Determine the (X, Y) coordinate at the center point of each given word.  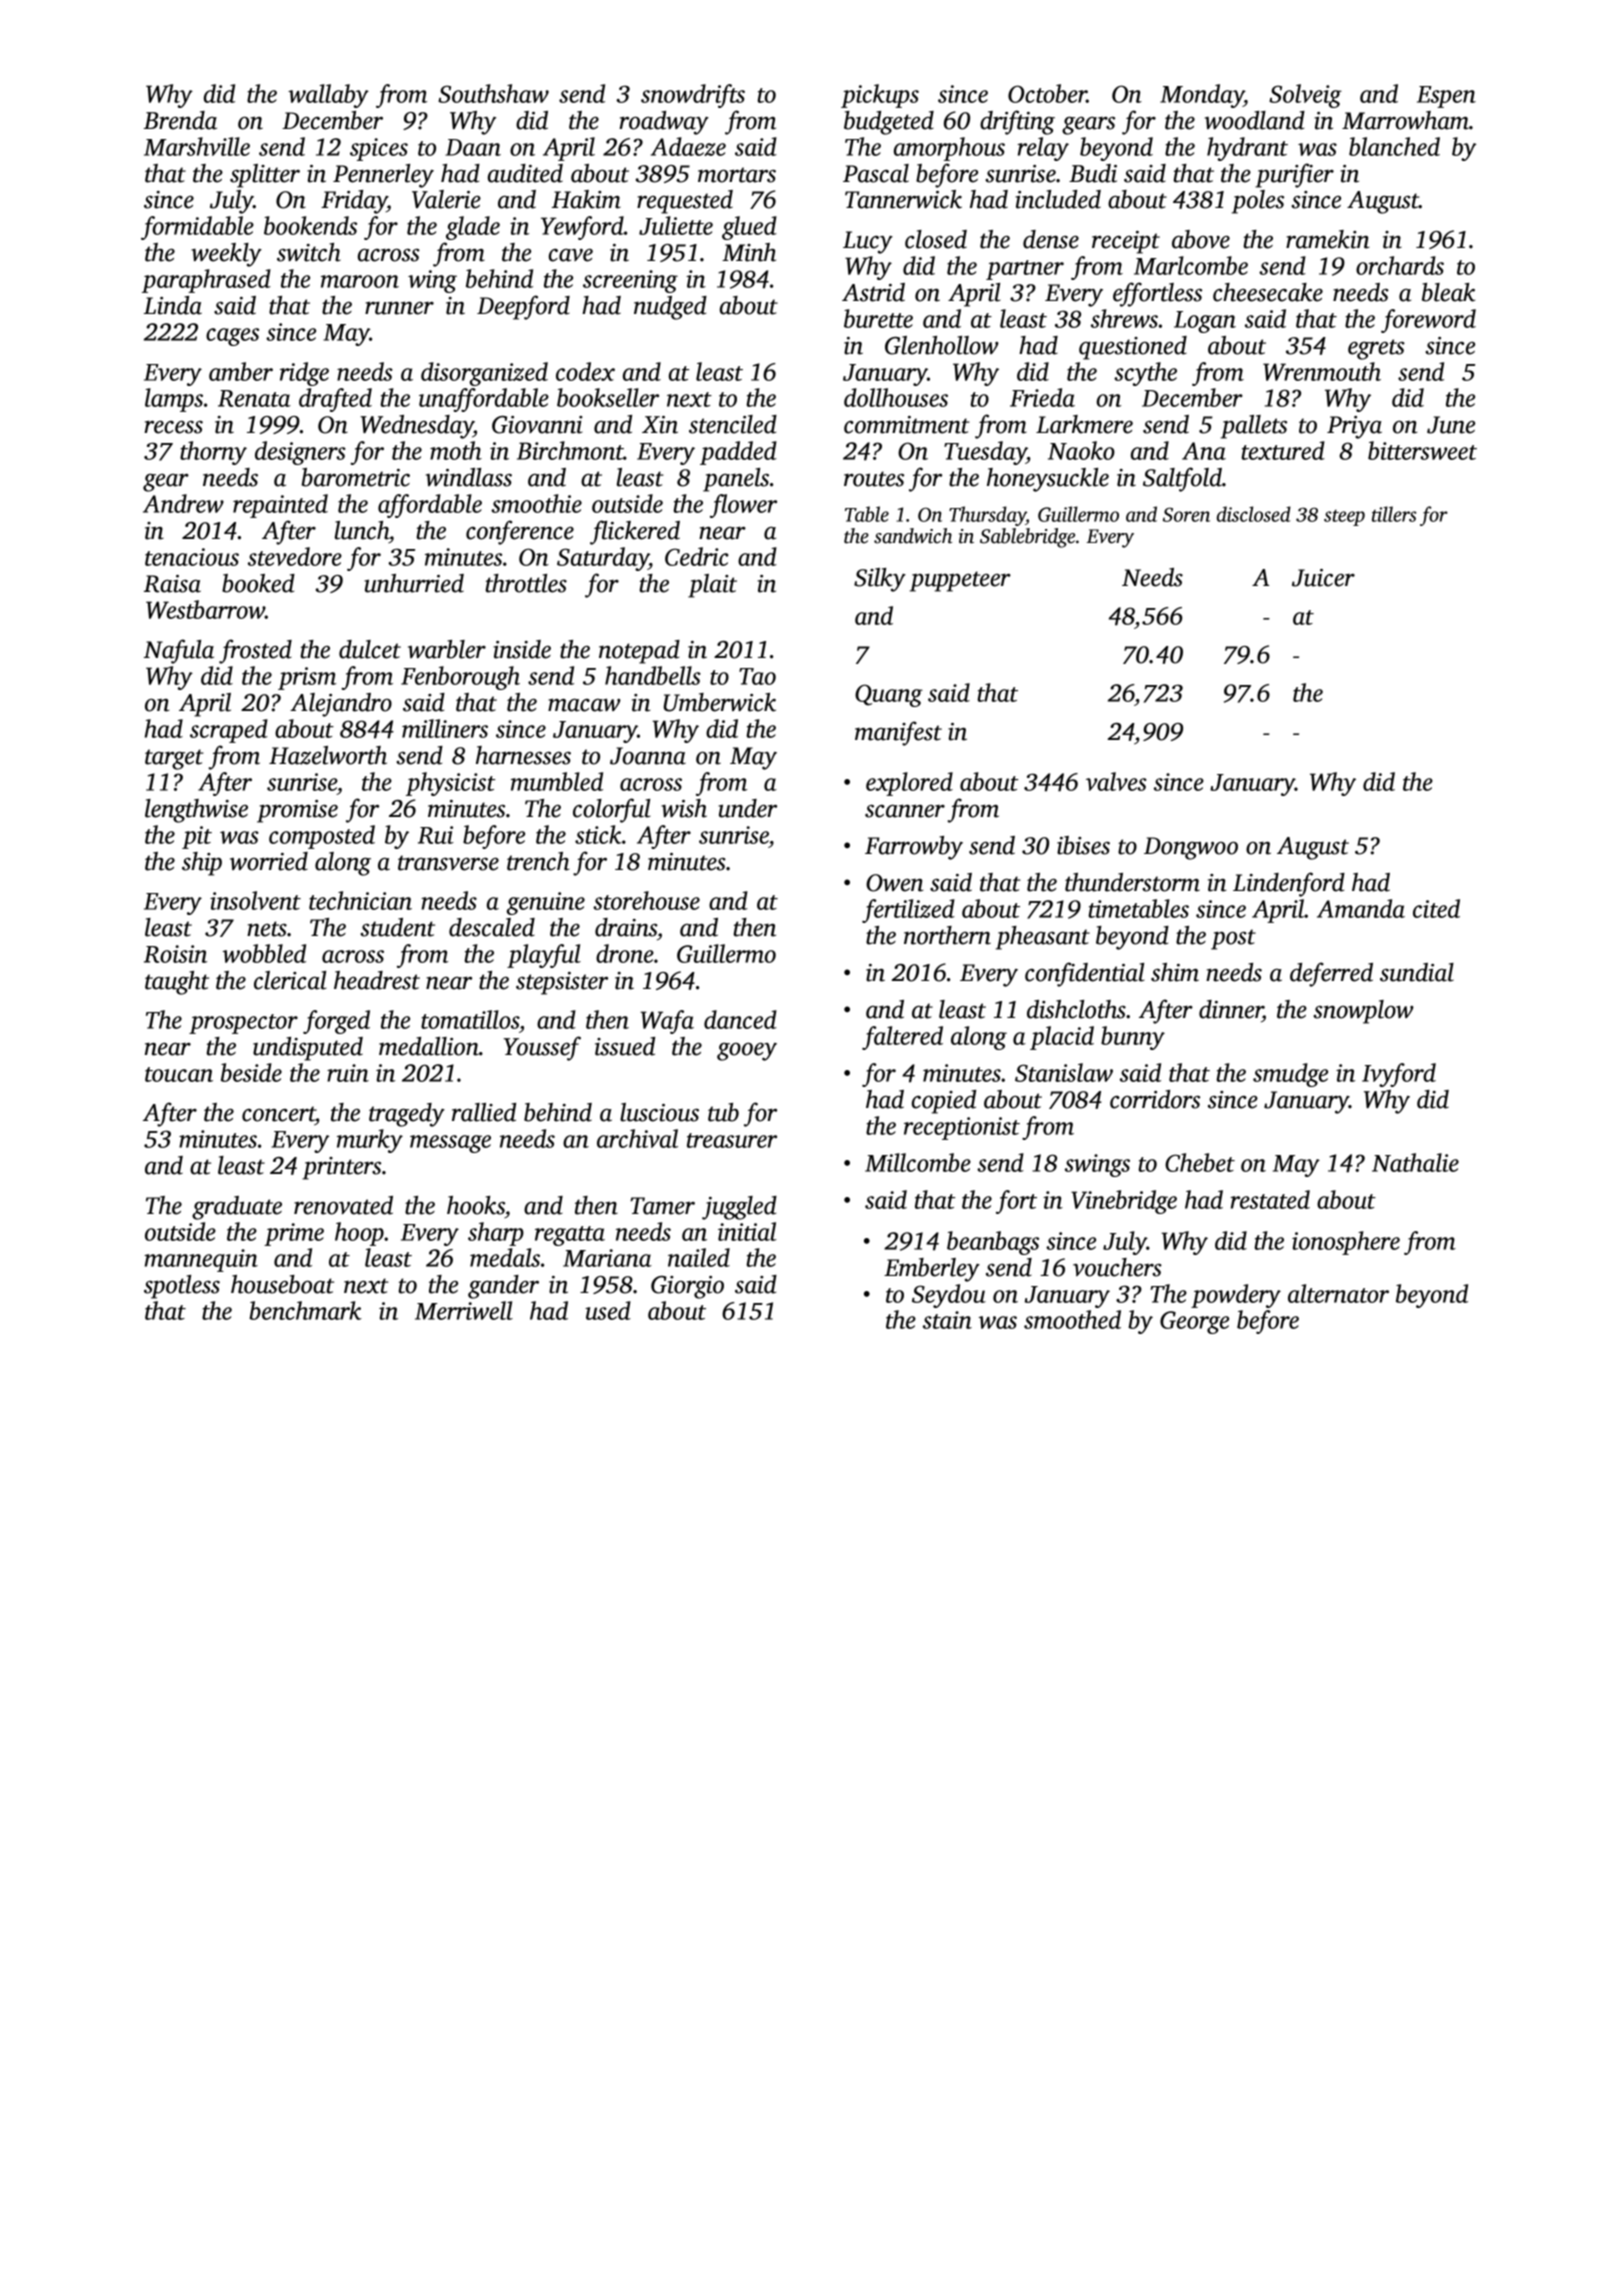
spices (379, 149)
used (608, 1310)
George (1194, 1322)
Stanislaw (1064, 1072)
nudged (670, 308)
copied (944, 1102)
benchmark (305, 1310)
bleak (1448, 292)
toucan (179, 1074)
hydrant (1247, 149)
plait (712, 586)
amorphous (949, 149)
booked (258, 583)
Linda (173, 305)
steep (1344, 518)
